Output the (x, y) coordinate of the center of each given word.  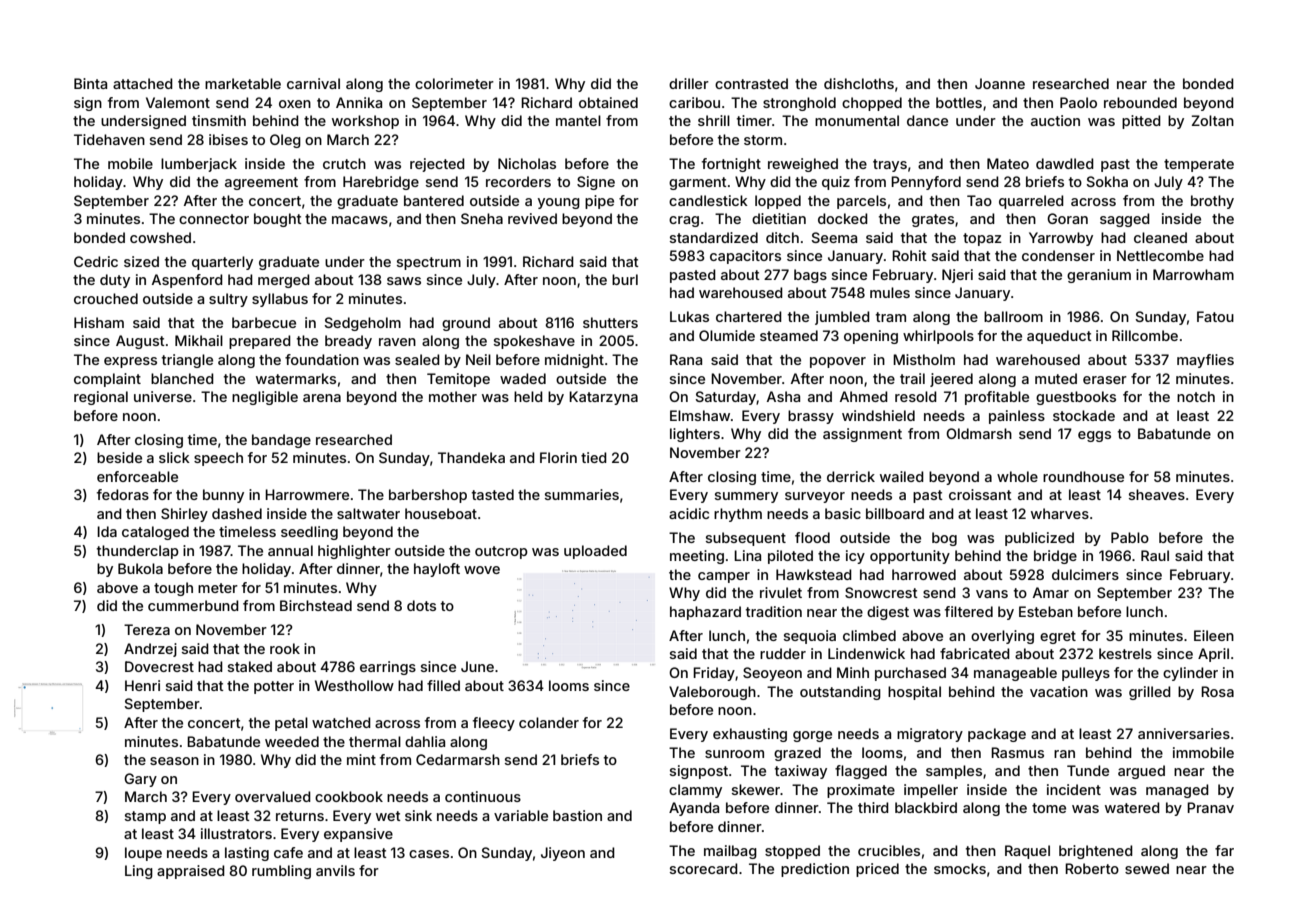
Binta (90, 83)
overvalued (273, 796)
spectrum (429, 263)
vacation (1059, 691)
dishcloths (859, 83)
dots (421, 605)
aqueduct (1059, 337)
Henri (142, 685)
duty (115, 281)
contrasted (751, 83)
